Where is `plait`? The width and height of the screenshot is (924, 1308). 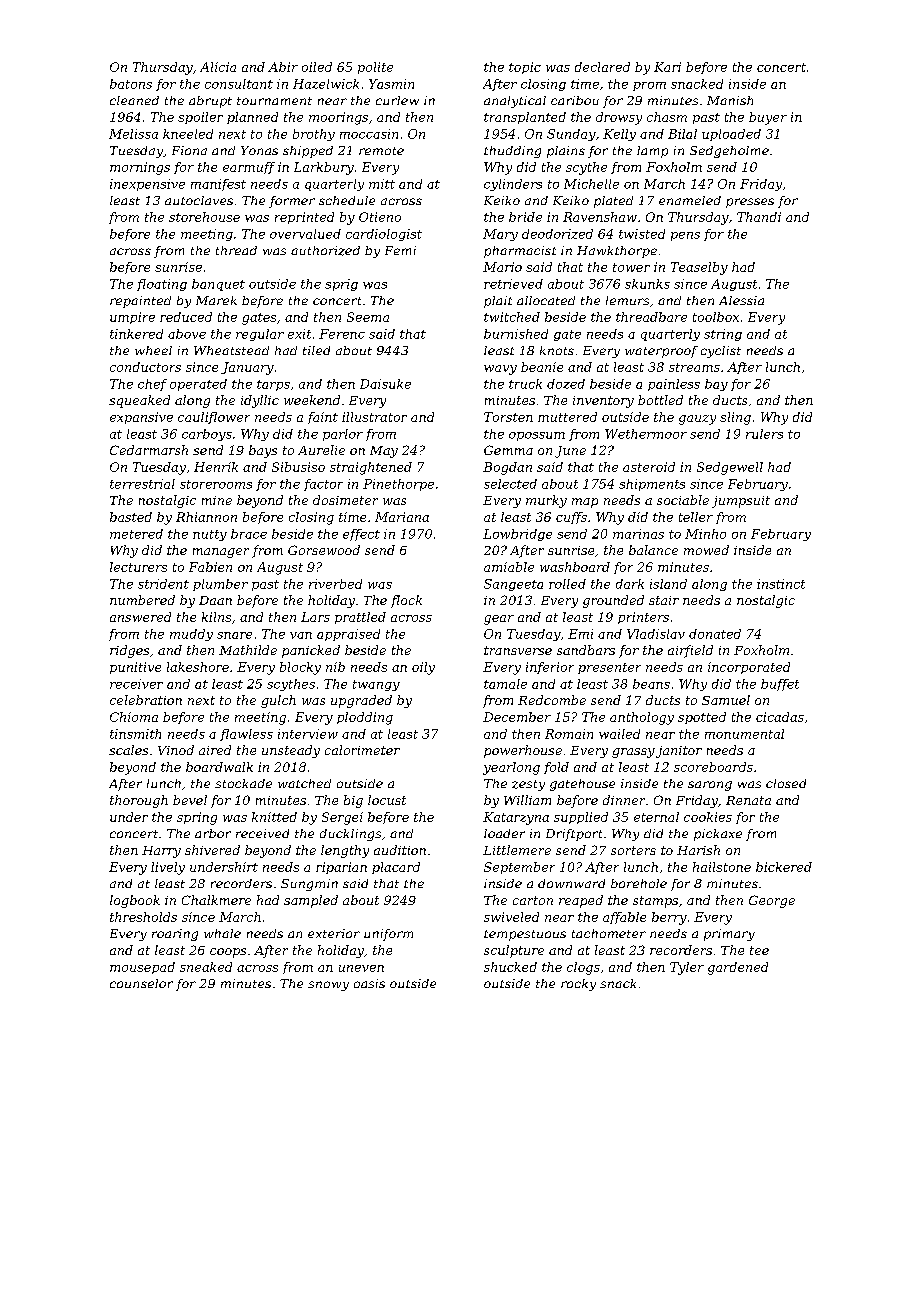 plait is located at coordinates (498, 302).
